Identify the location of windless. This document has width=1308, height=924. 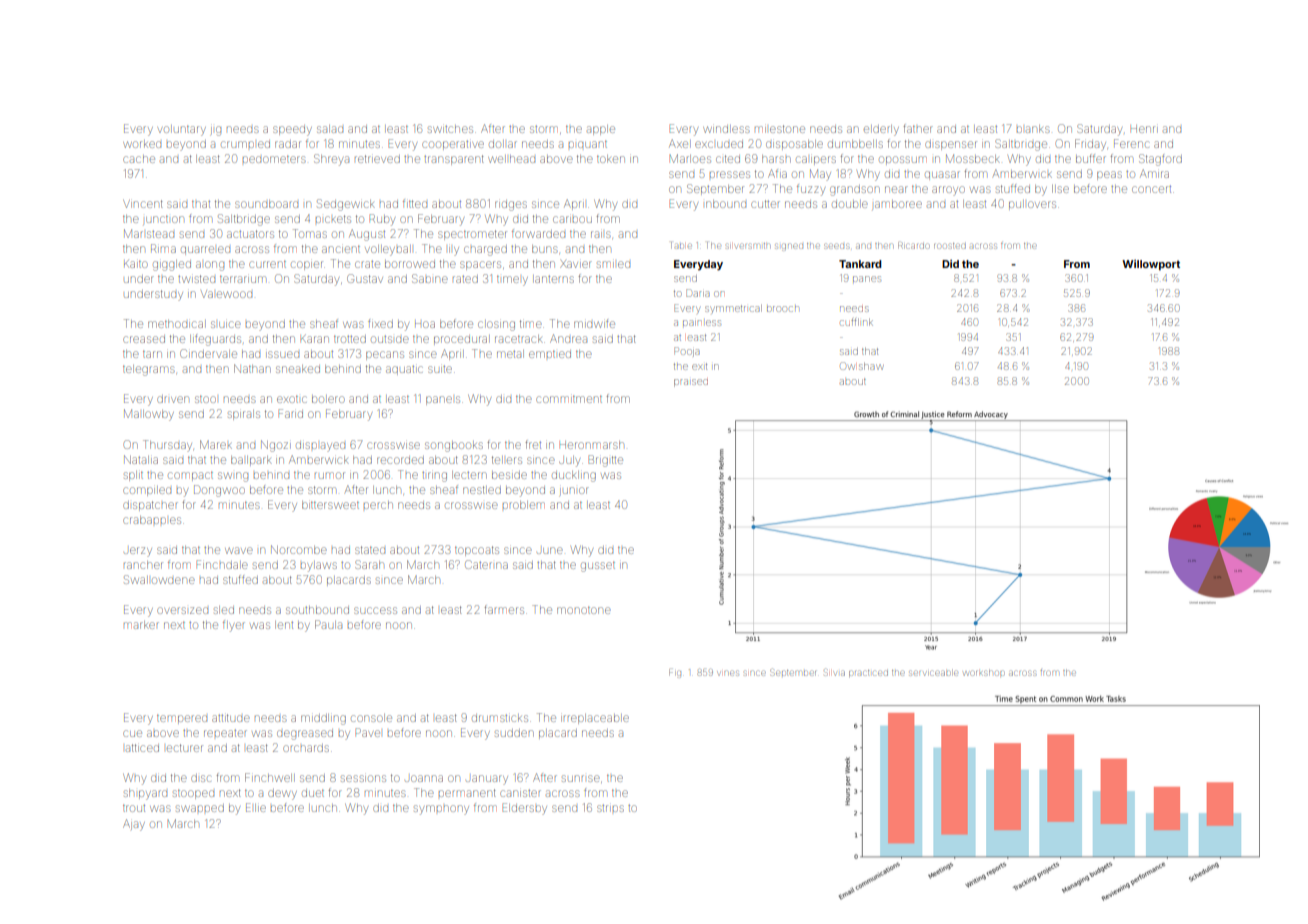
(726, 129).
